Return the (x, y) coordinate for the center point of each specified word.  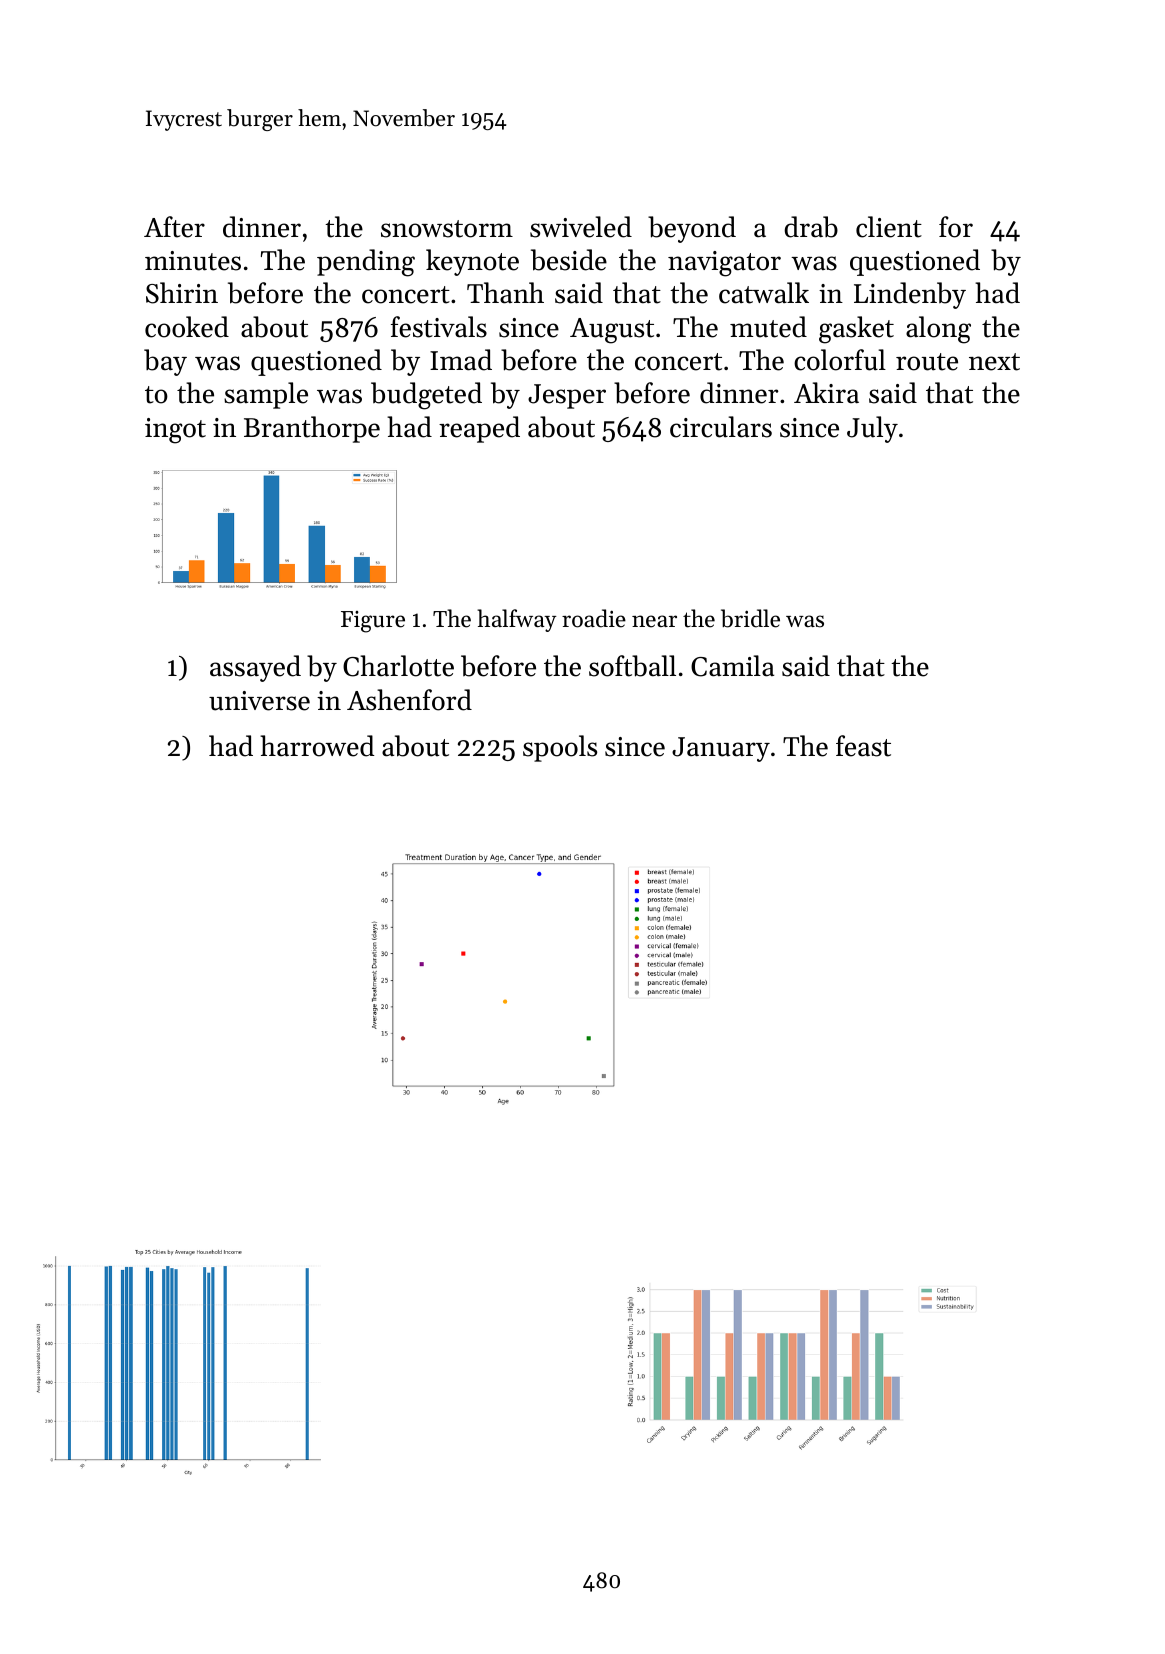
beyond (692, 229)
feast (863, 746)
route (927, 362)
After (174, 227)
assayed (255, 668)
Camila (732, 666)
